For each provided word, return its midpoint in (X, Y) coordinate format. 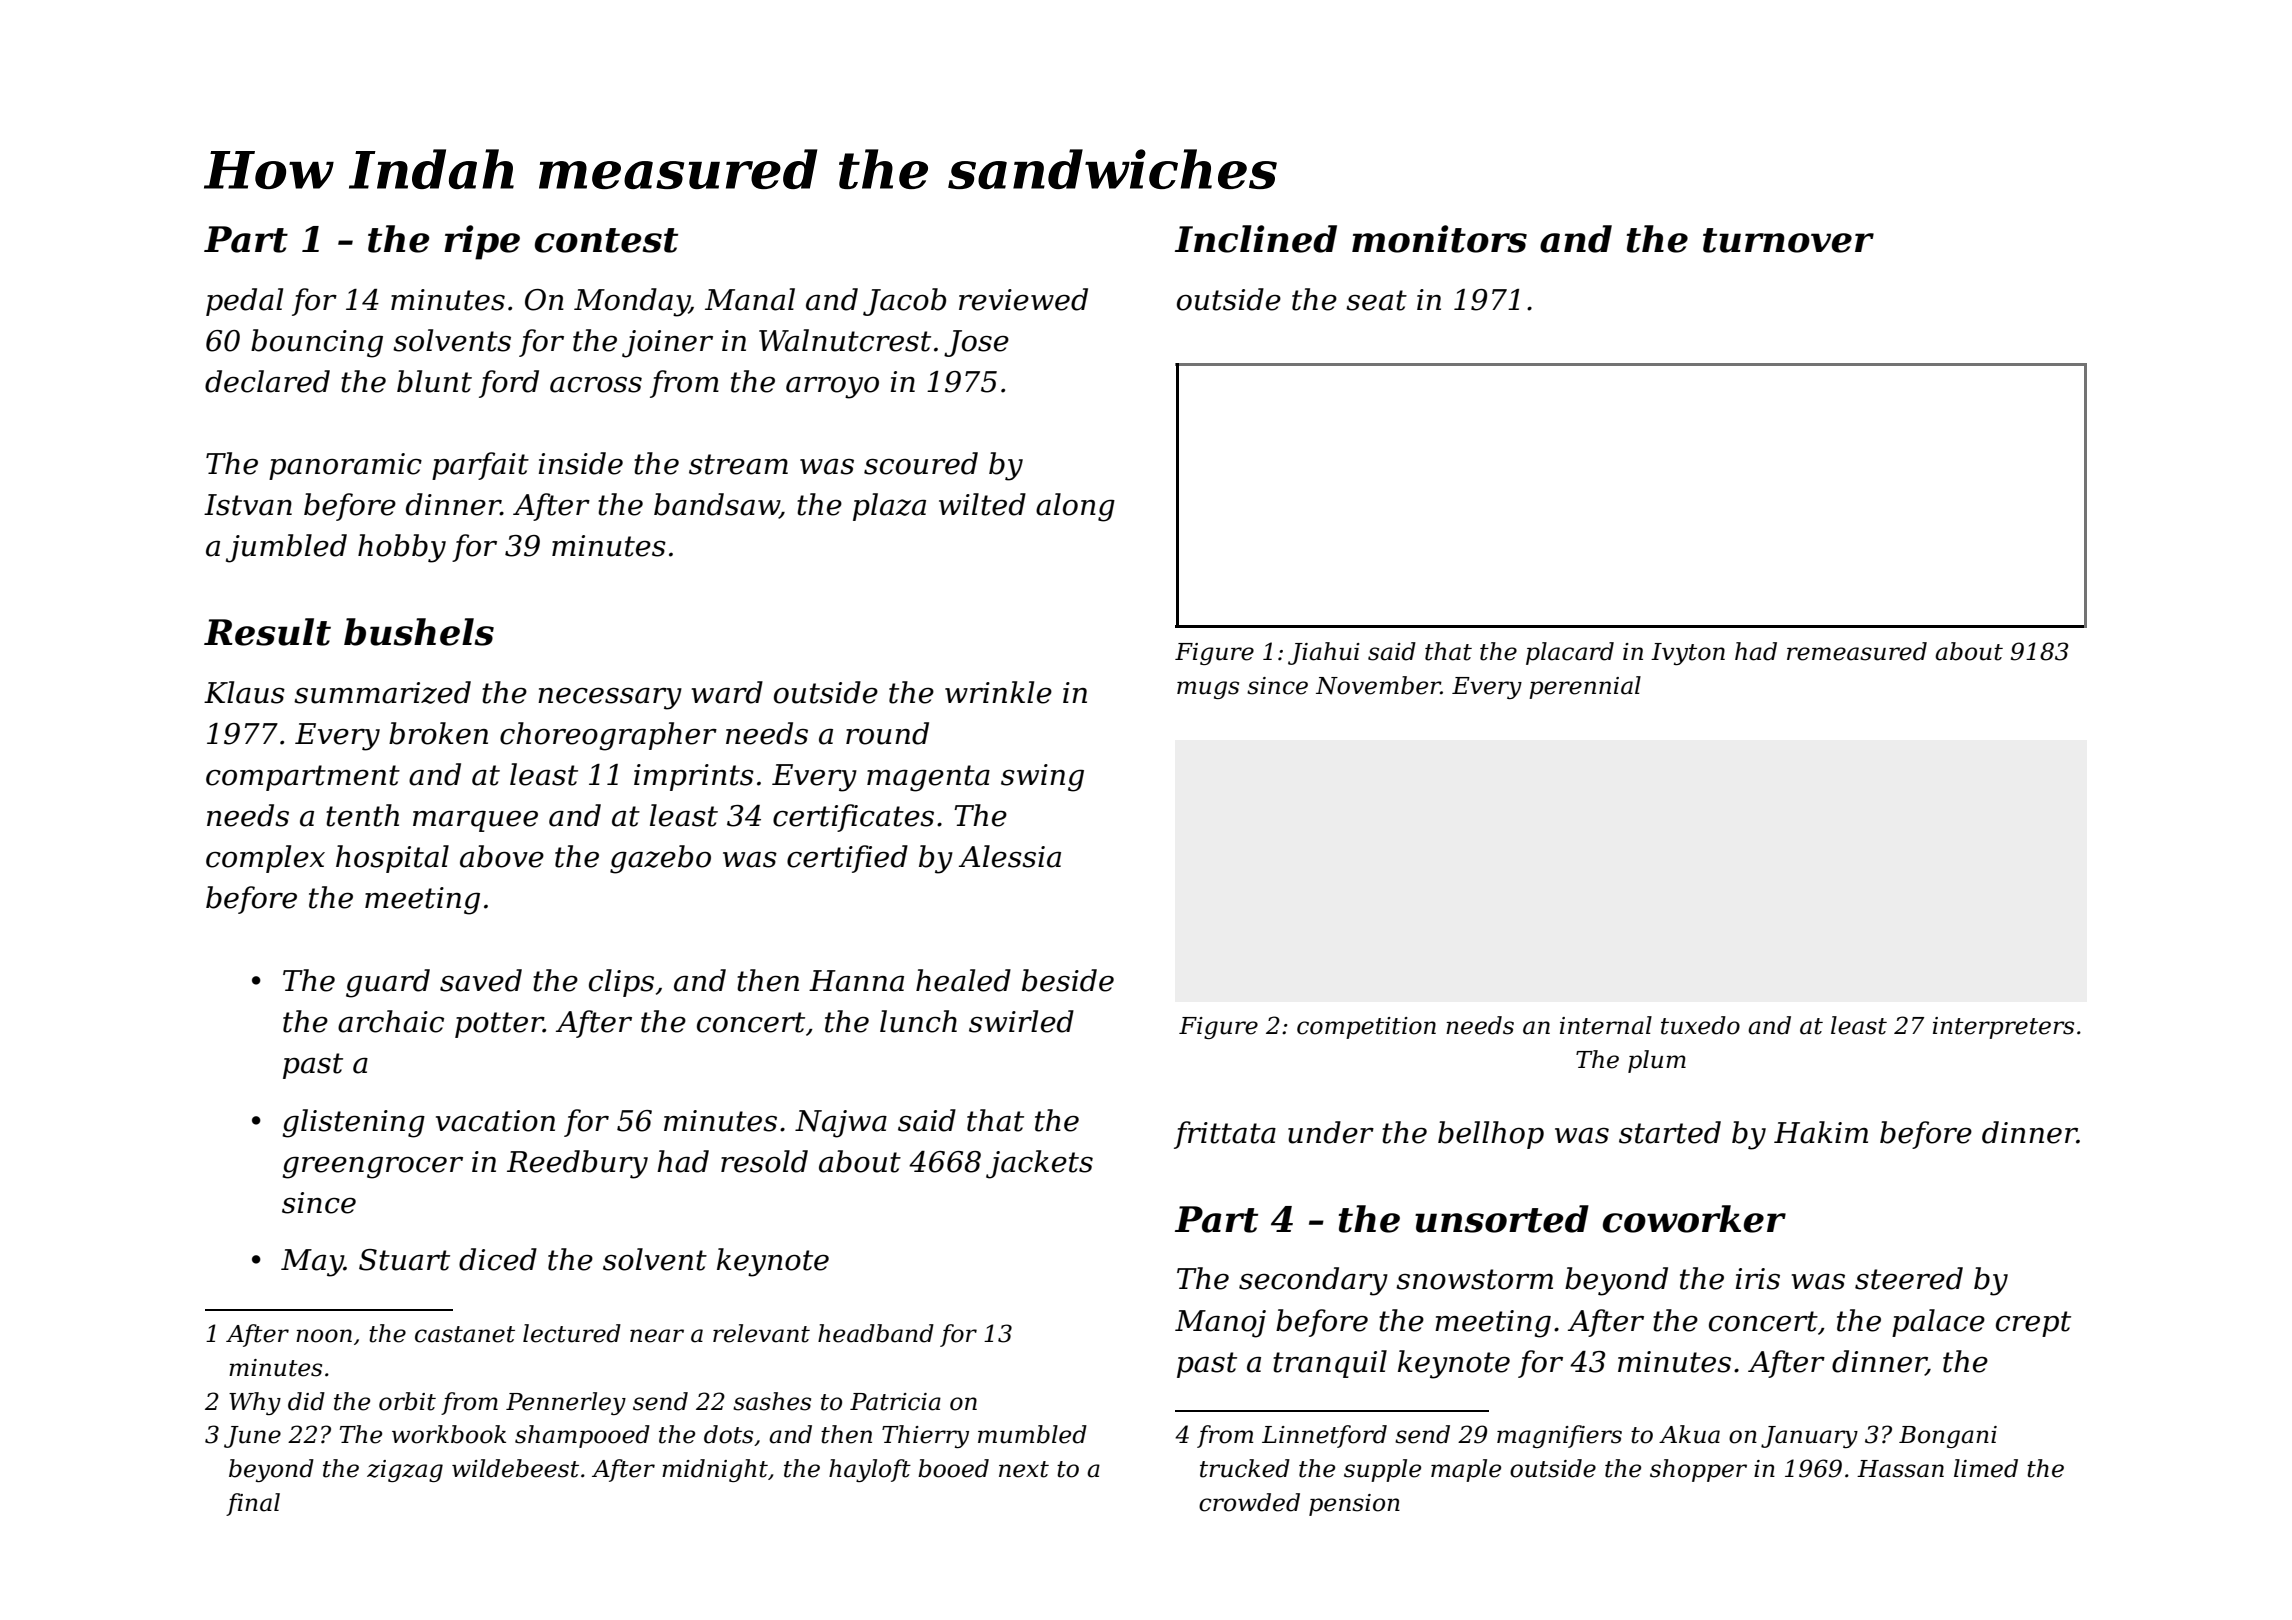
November (1378, 685)
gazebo (660, 859)
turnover (1788, 240)
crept (2033, 1324)
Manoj (1220, 1324)
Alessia (1010, 856)
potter (499, 1025)
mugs (1208, 690)
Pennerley (566, 1403)
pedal (244, 302)
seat (1376, 300)
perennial (1585, 687)
